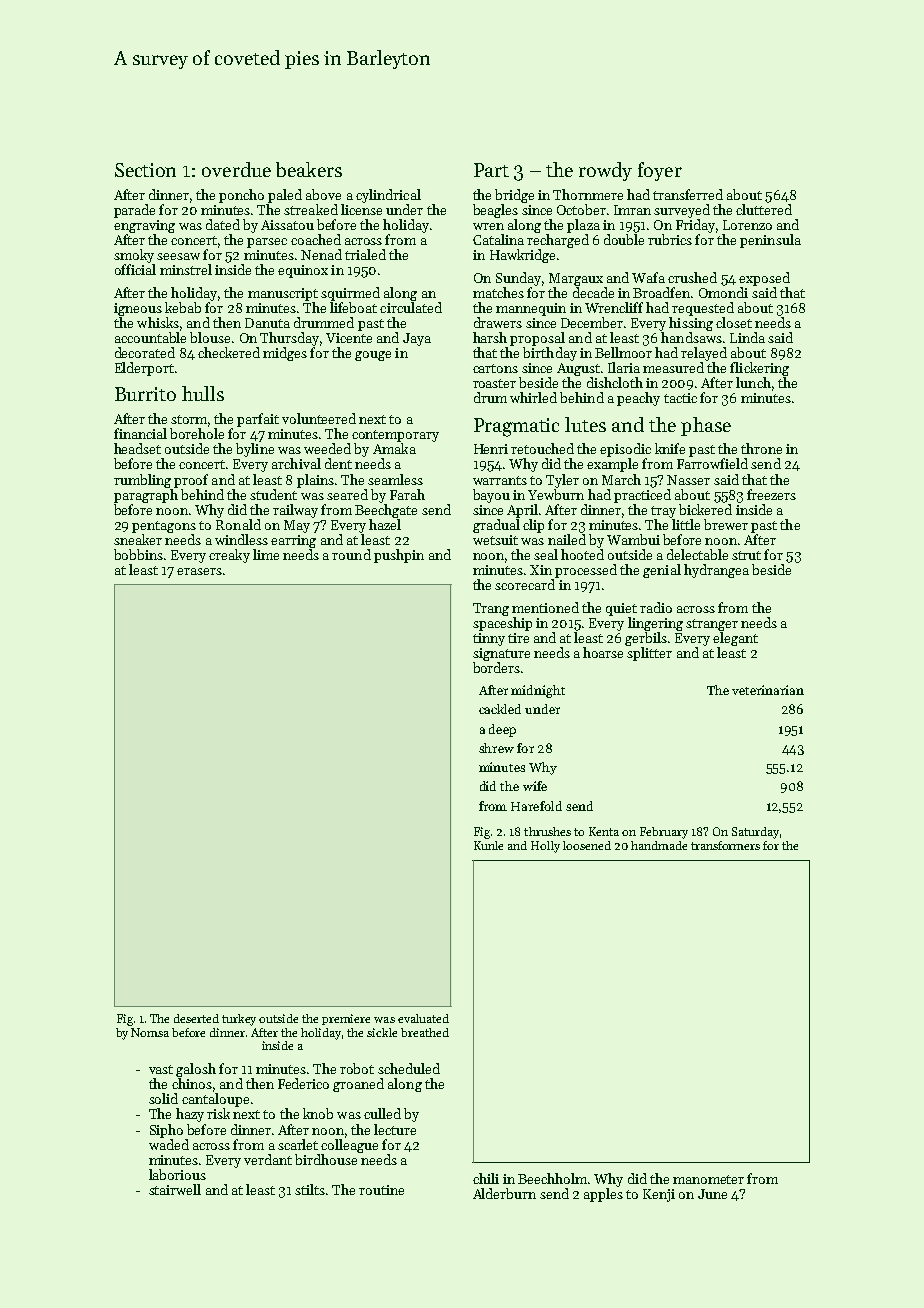 The height and width of the screenshot is (1308, 924). I want to click on throne, so click(761, 448).
